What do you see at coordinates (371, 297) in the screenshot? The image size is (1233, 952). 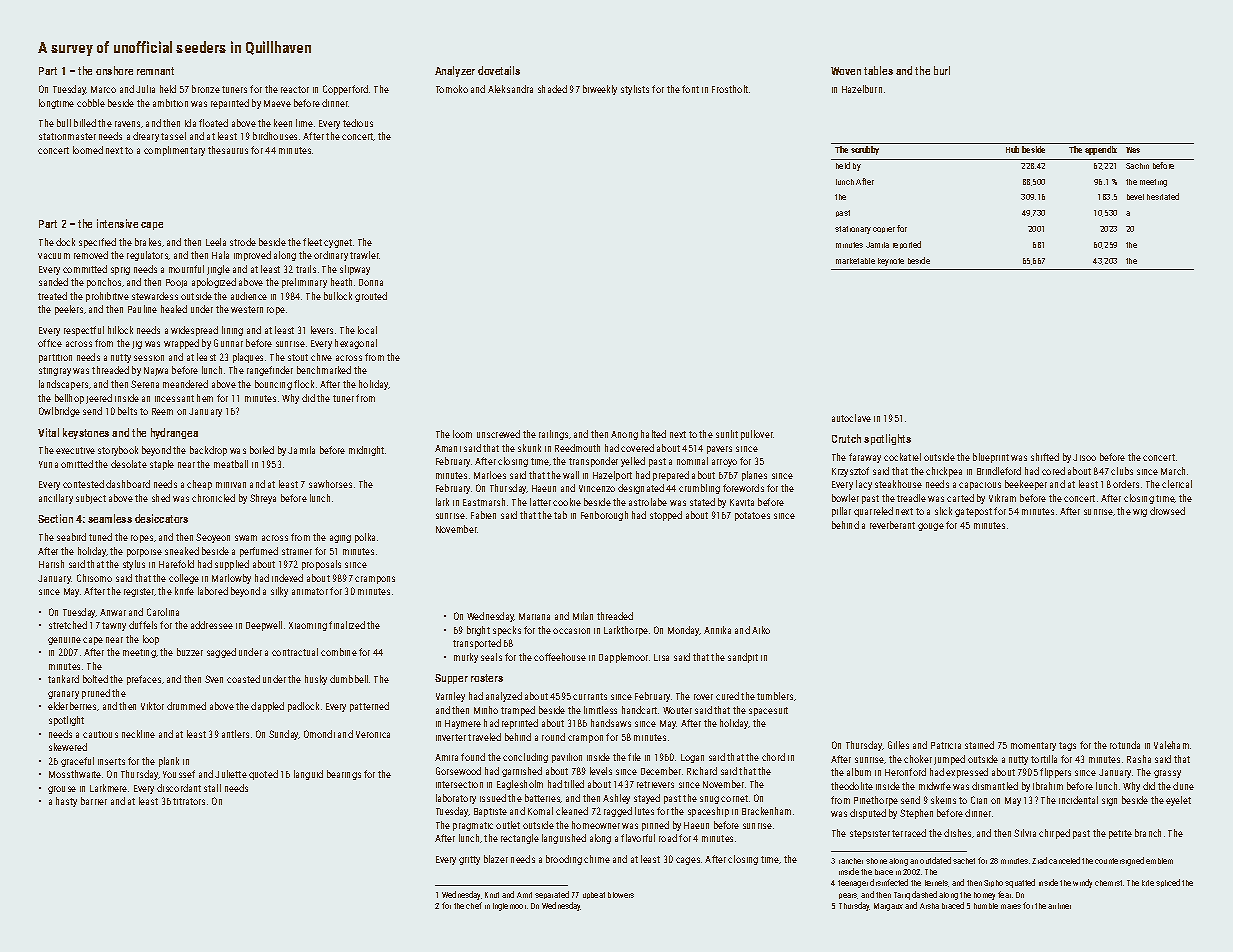 I see `grouted` at bounding box center [371, 297].
